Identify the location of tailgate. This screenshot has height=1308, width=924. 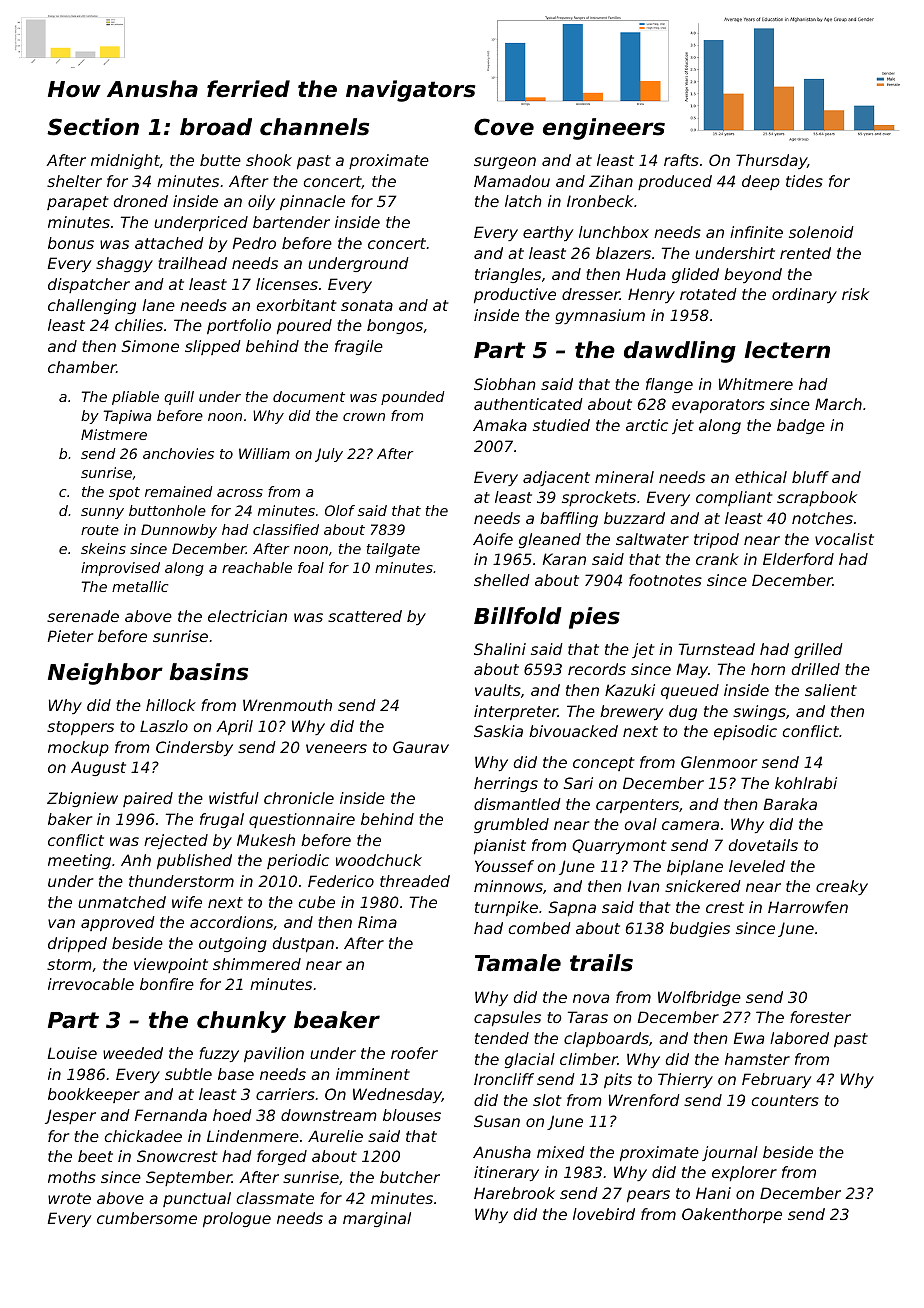
(393, 550).
